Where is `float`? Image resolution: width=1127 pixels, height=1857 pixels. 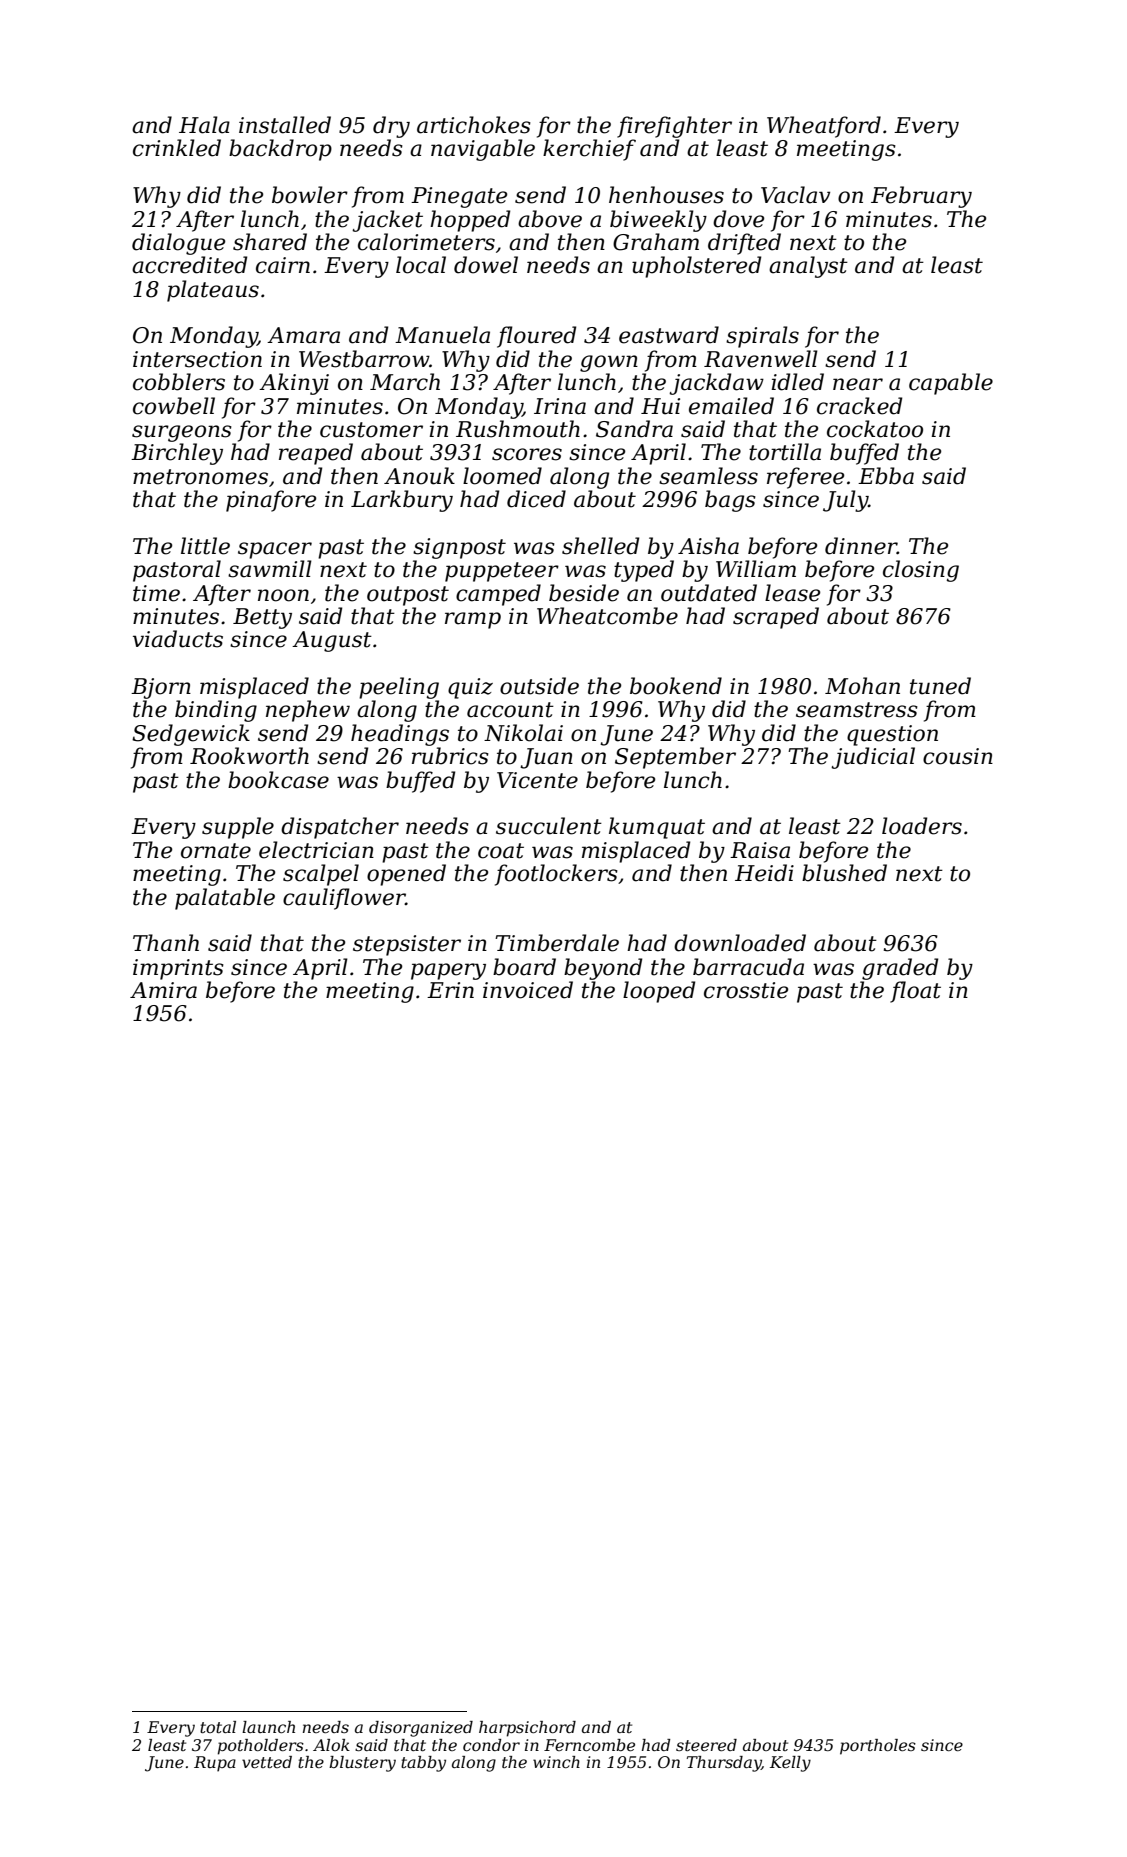 float is located at coordinates (915, 992).
